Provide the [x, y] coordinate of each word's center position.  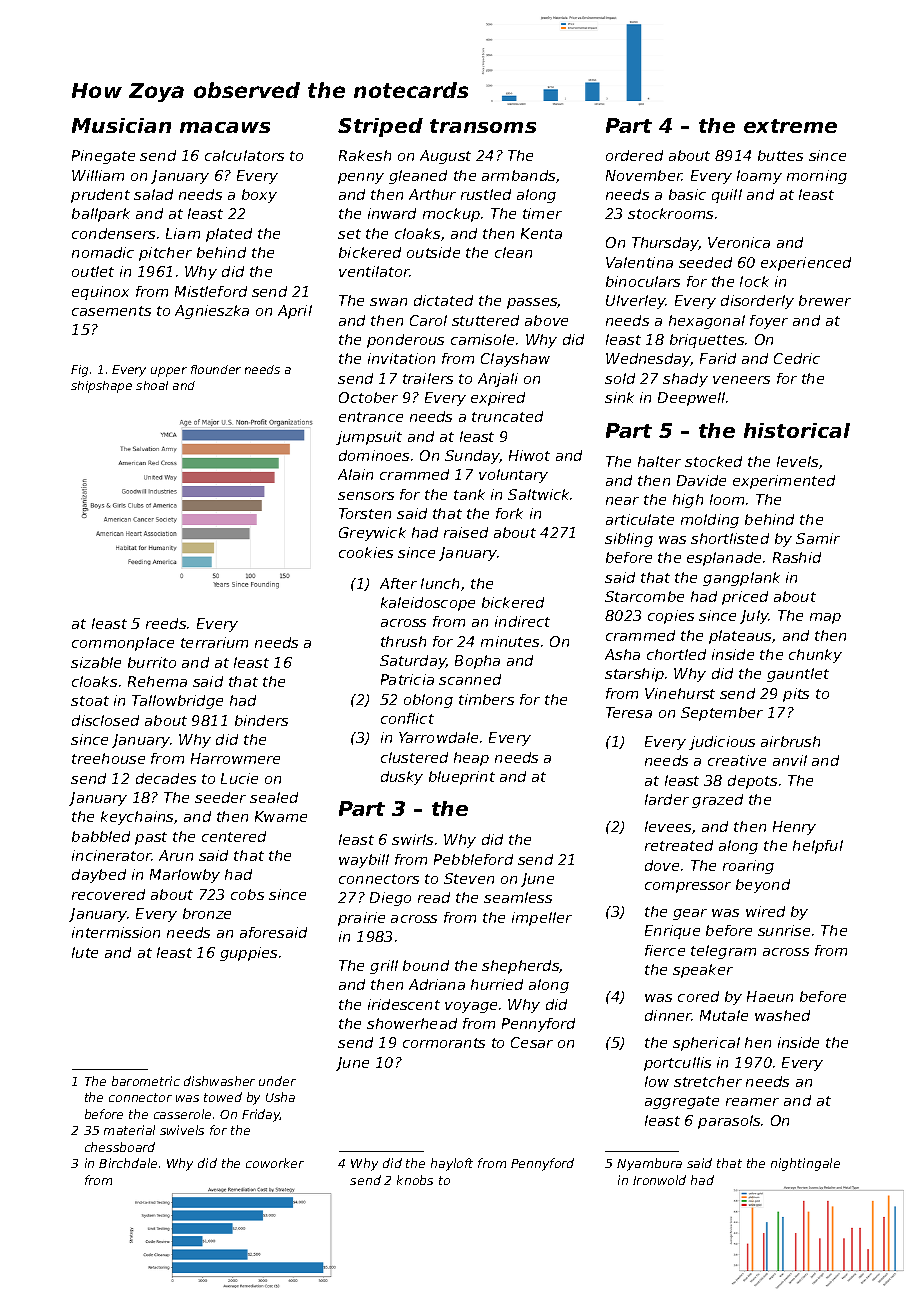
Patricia [407, 679]
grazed [717, 801]
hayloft [452, 1164]
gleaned [418, 177]
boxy [259, 196]
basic [687, 194]
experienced [806, 264]
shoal [152, 385]
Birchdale [128, 1163]
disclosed [105, 720]
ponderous [405, 341]
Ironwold [659, 1180]
